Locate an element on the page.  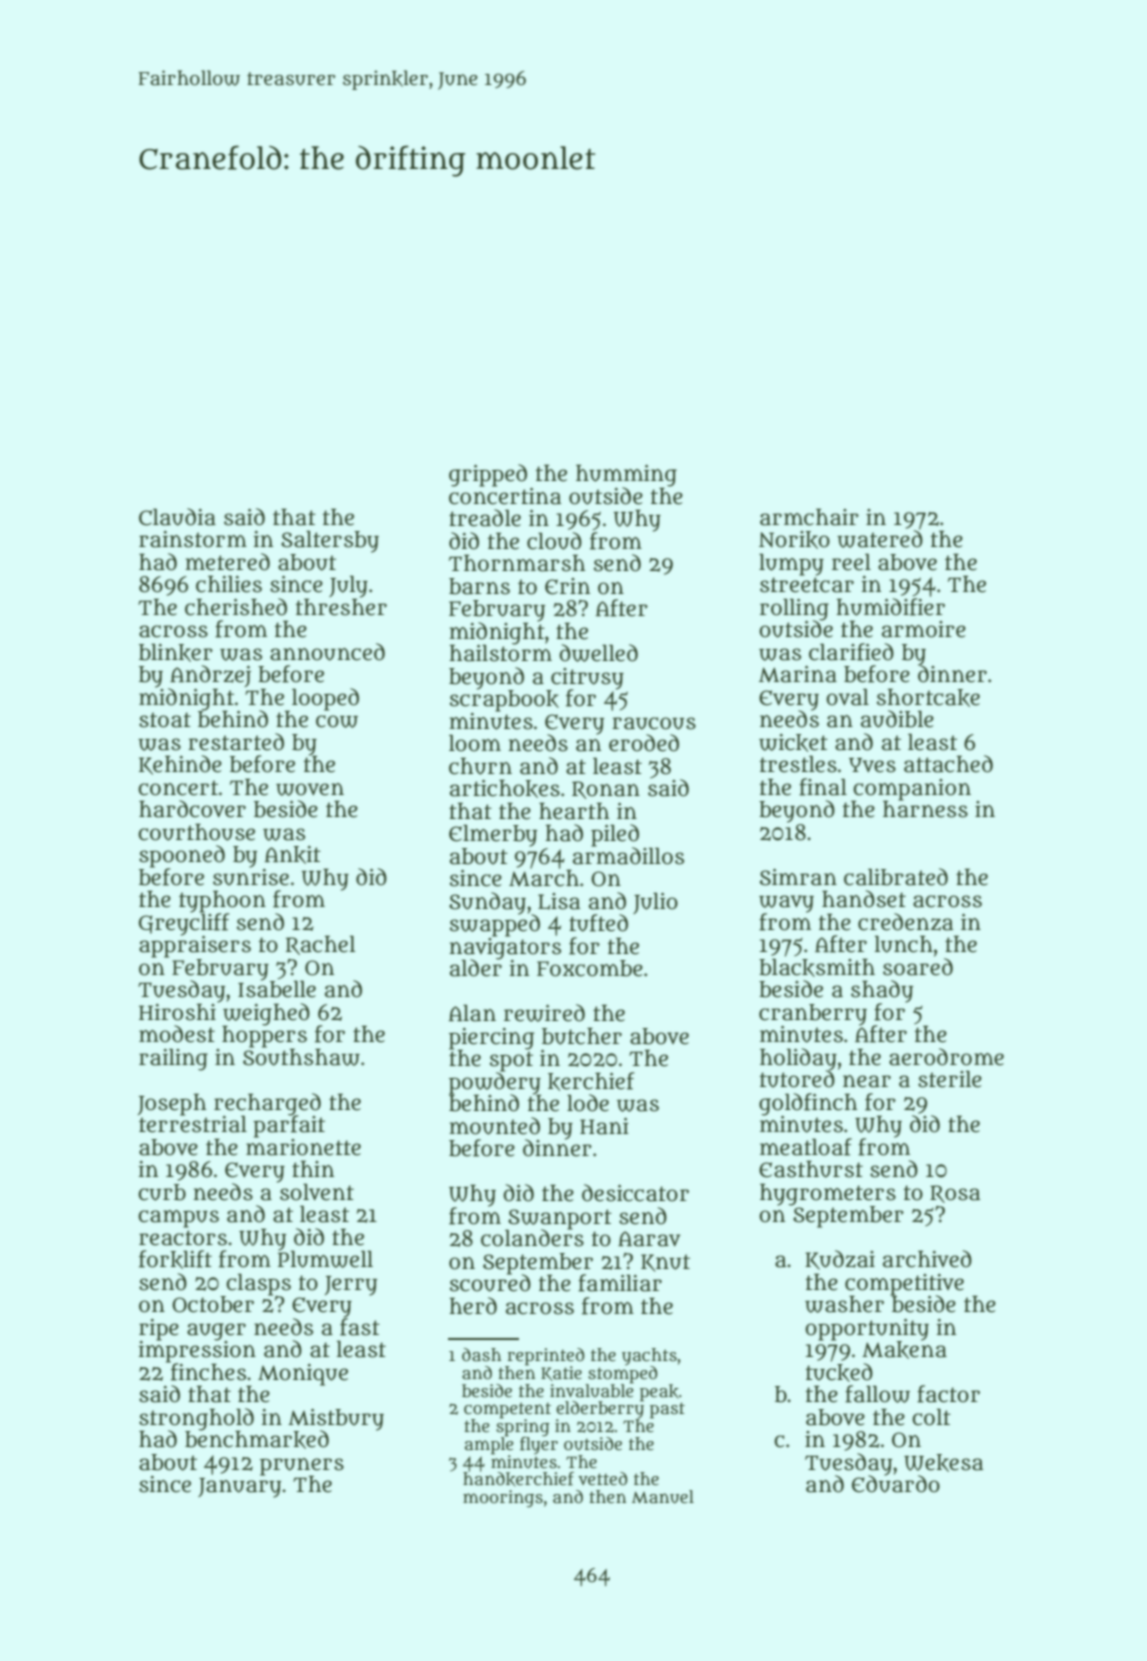
Rosa is located at coordinates (955, 1194).
